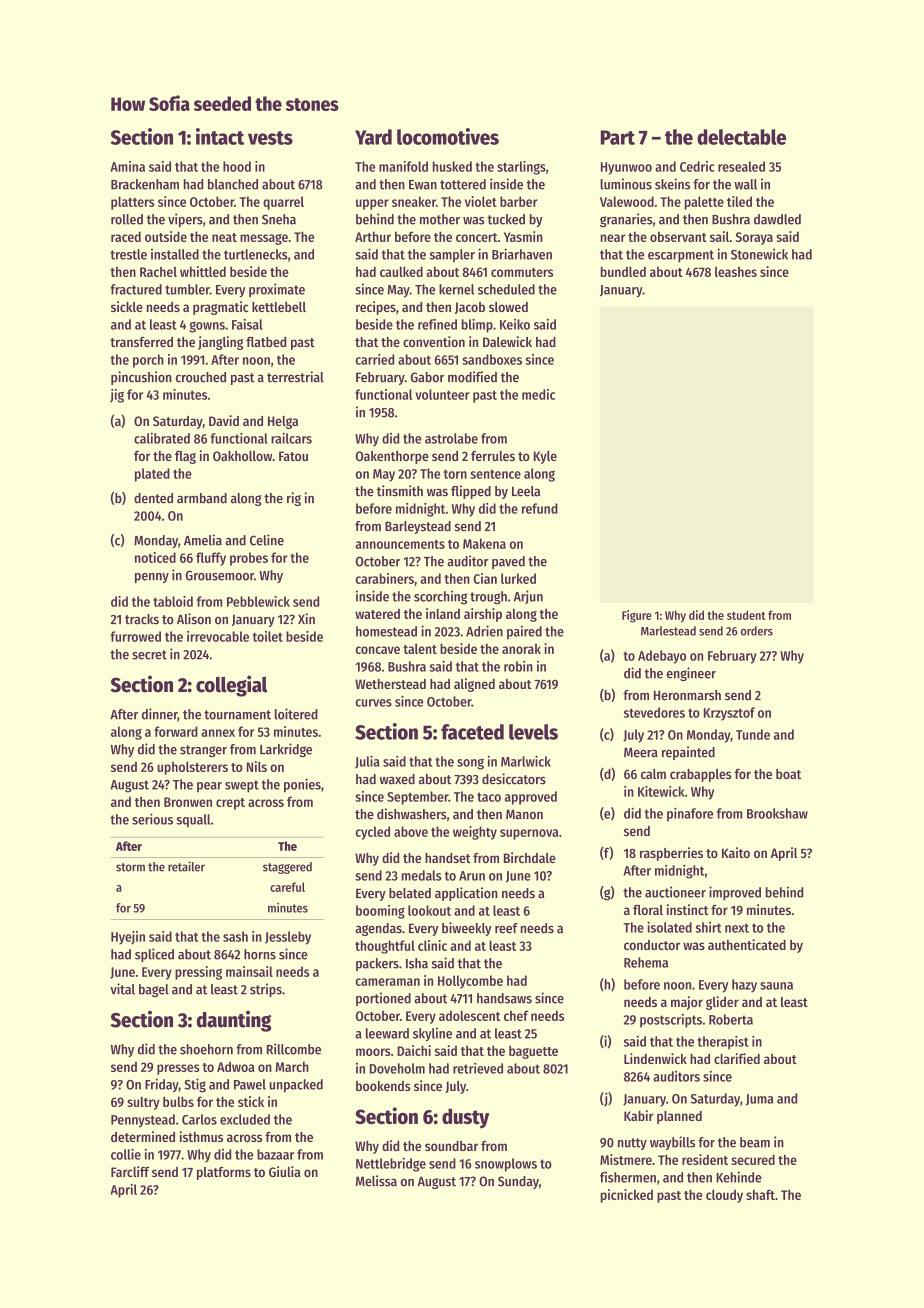 The image size is (924, 1308). What do you see at coordinates (526, 491) in the document?
I see `Leela` at bounding box center [526, 491].
